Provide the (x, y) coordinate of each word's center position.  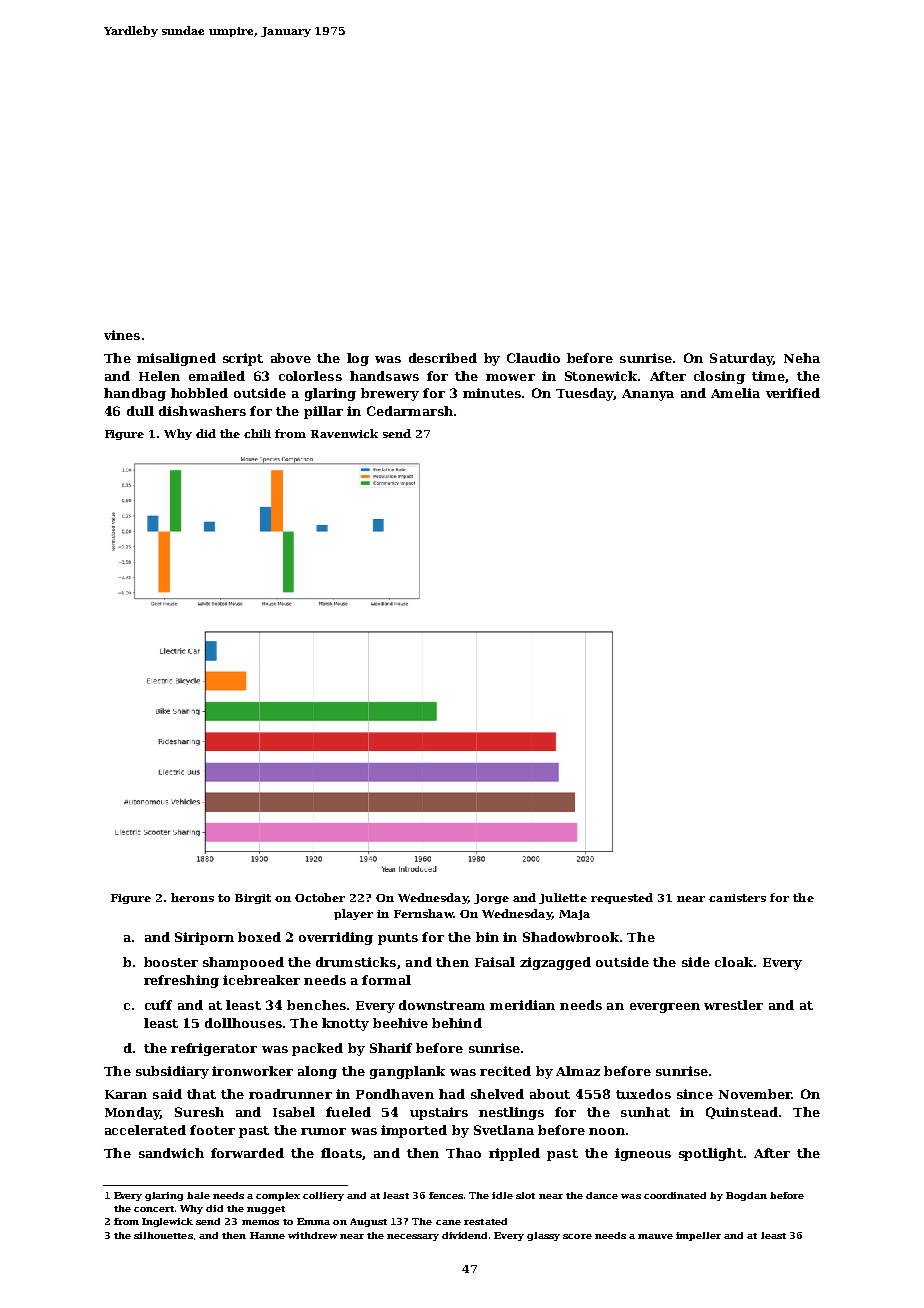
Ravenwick (344, 433)
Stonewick (601, 376)
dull (140, 411)
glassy (543, 1236)
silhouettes (163, 1235)
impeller (698, 1236)
